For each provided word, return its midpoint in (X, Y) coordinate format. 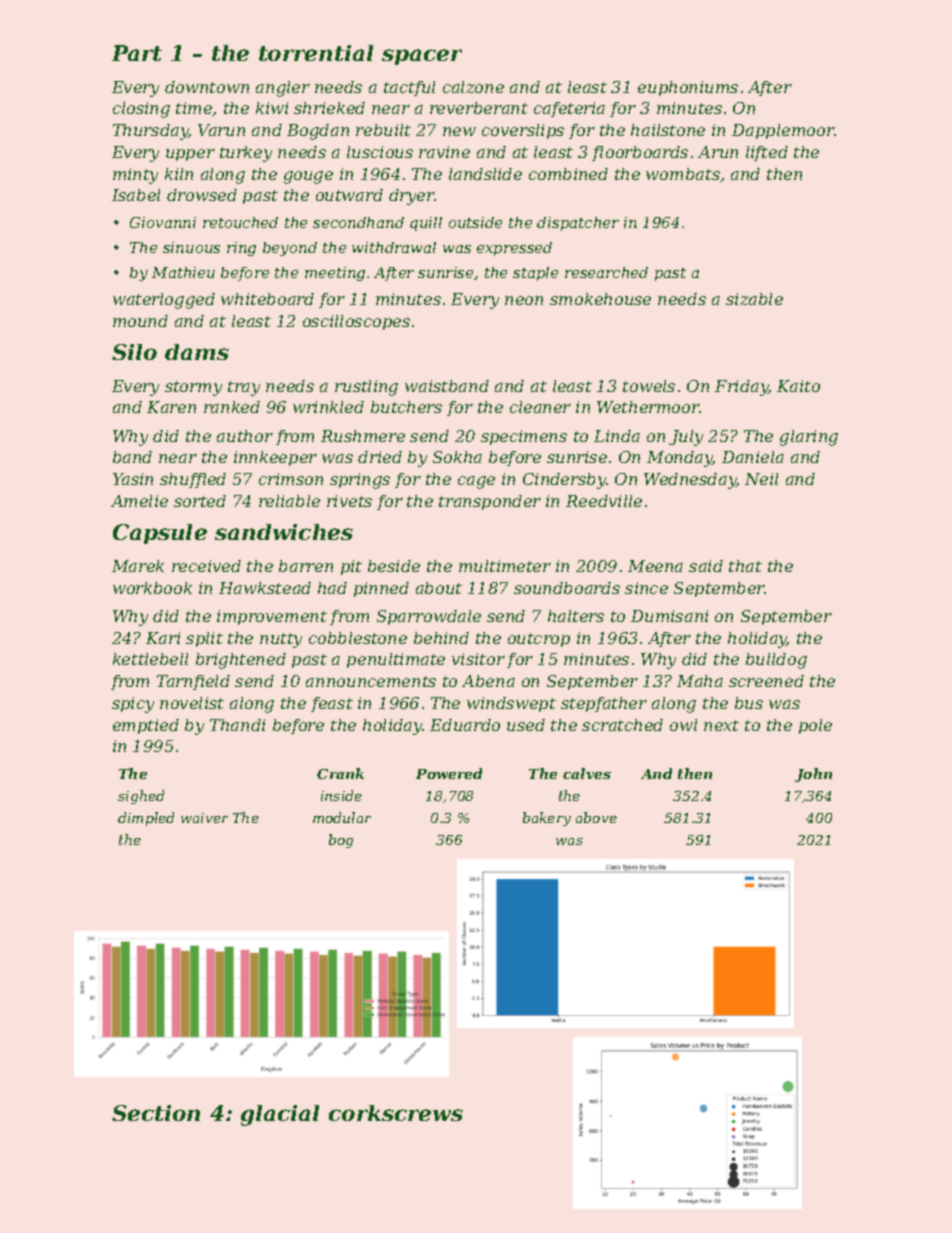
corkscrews (396, 1113)
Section (156, 1113)
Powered (449, 773)
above (596, 817)
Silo (134, 352)
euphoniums (688, 88)
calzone (473, 87)
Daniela (753, 457)
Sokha (457, 457)
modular (342, 817)
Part (137, 53)
